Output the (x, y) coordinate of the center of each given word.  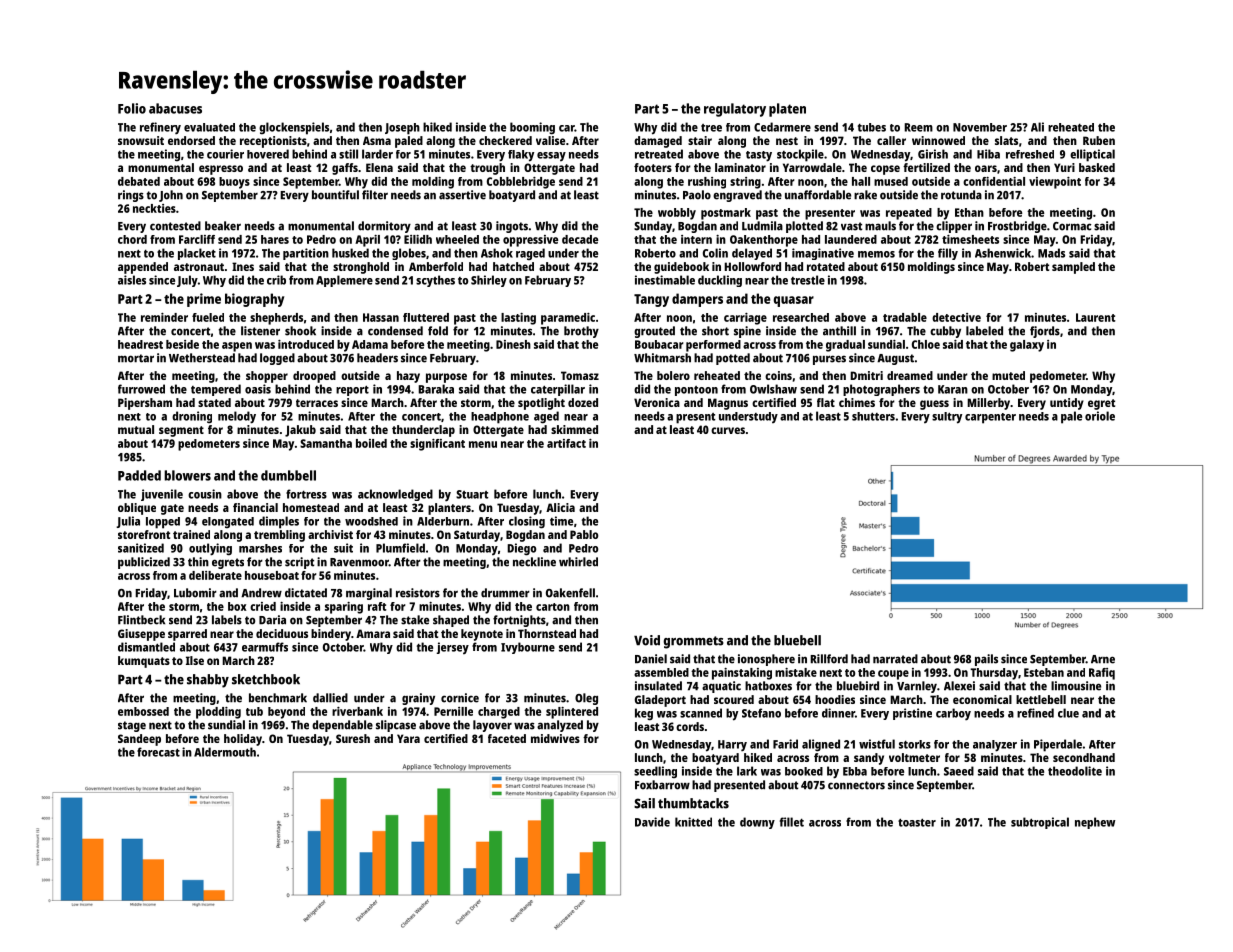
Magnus (728, 404)
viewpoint (1055, 183)
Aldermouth (225, 752)
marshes (260, 548)
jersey (453, 648)
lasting (518, 319)
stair (700, 140)
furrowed (141, 389)
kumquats (144, 662)
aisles (132, 280)
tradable (905, 317)
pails (986, 660)
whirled (578, 562)
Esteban (1044, 672)
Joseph (402, 129)
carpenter (990, 418)
